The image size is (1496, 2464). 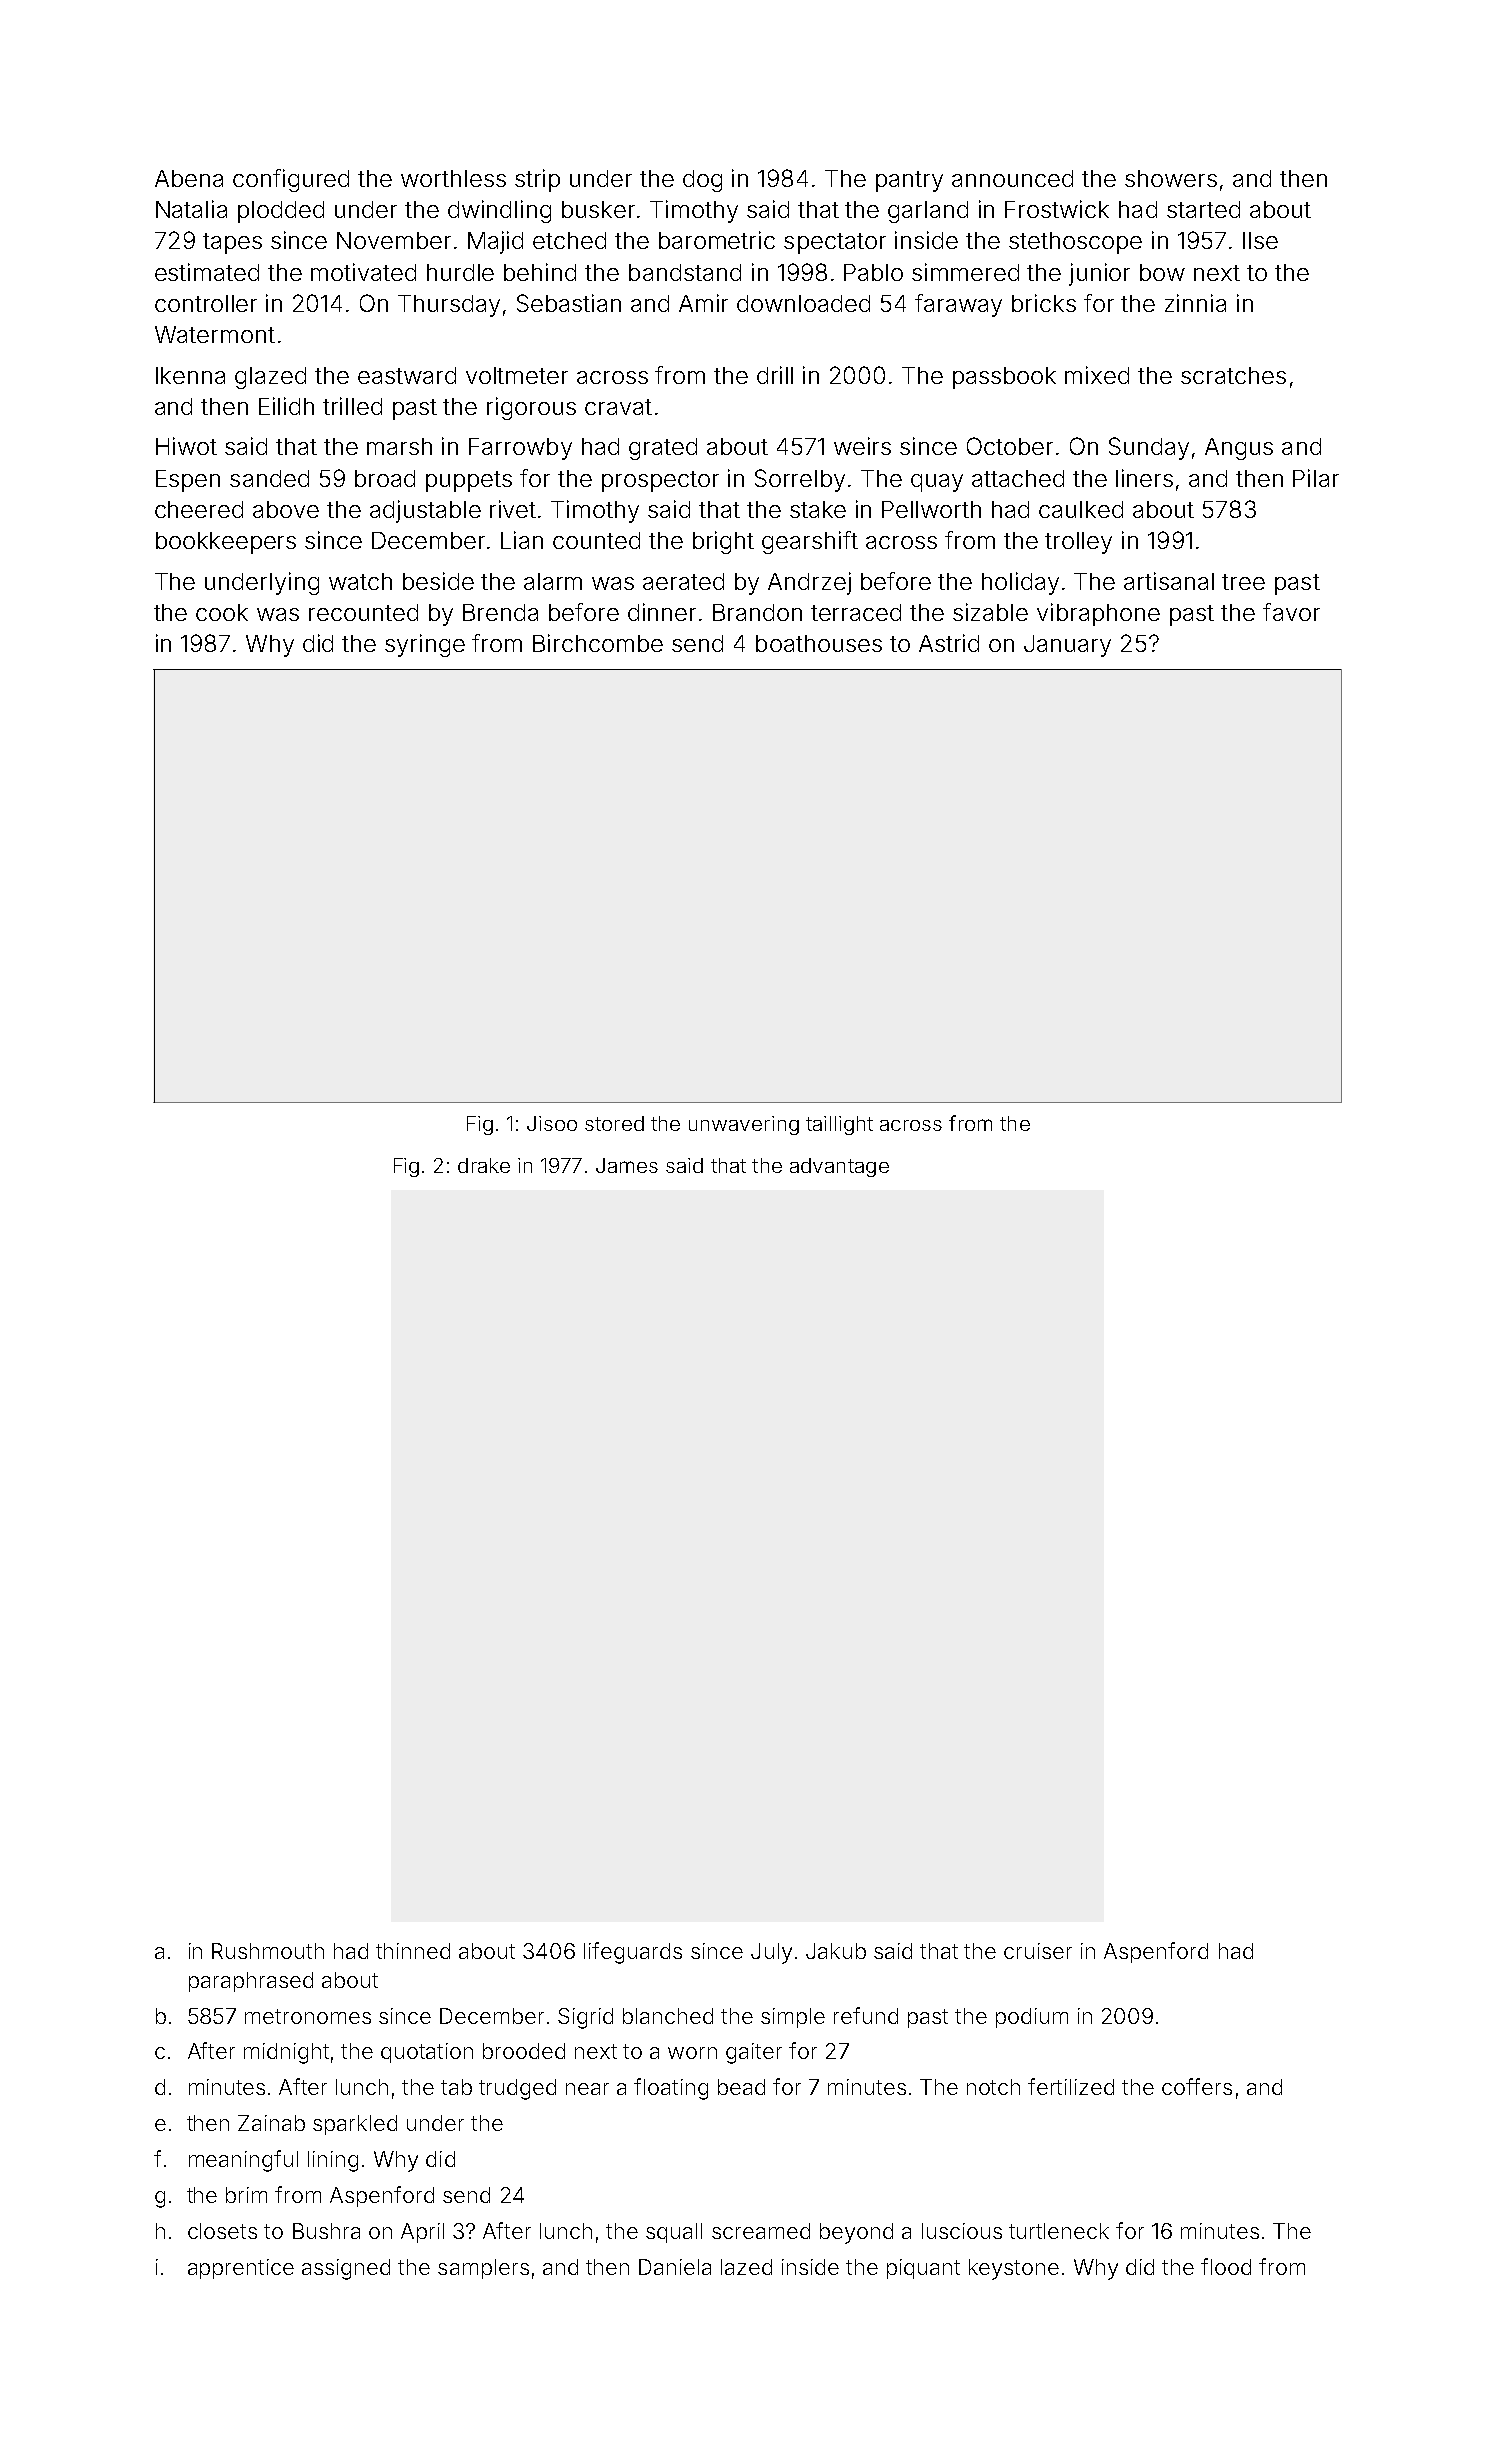 I want to click on cook, so click(x=222, y=612).
